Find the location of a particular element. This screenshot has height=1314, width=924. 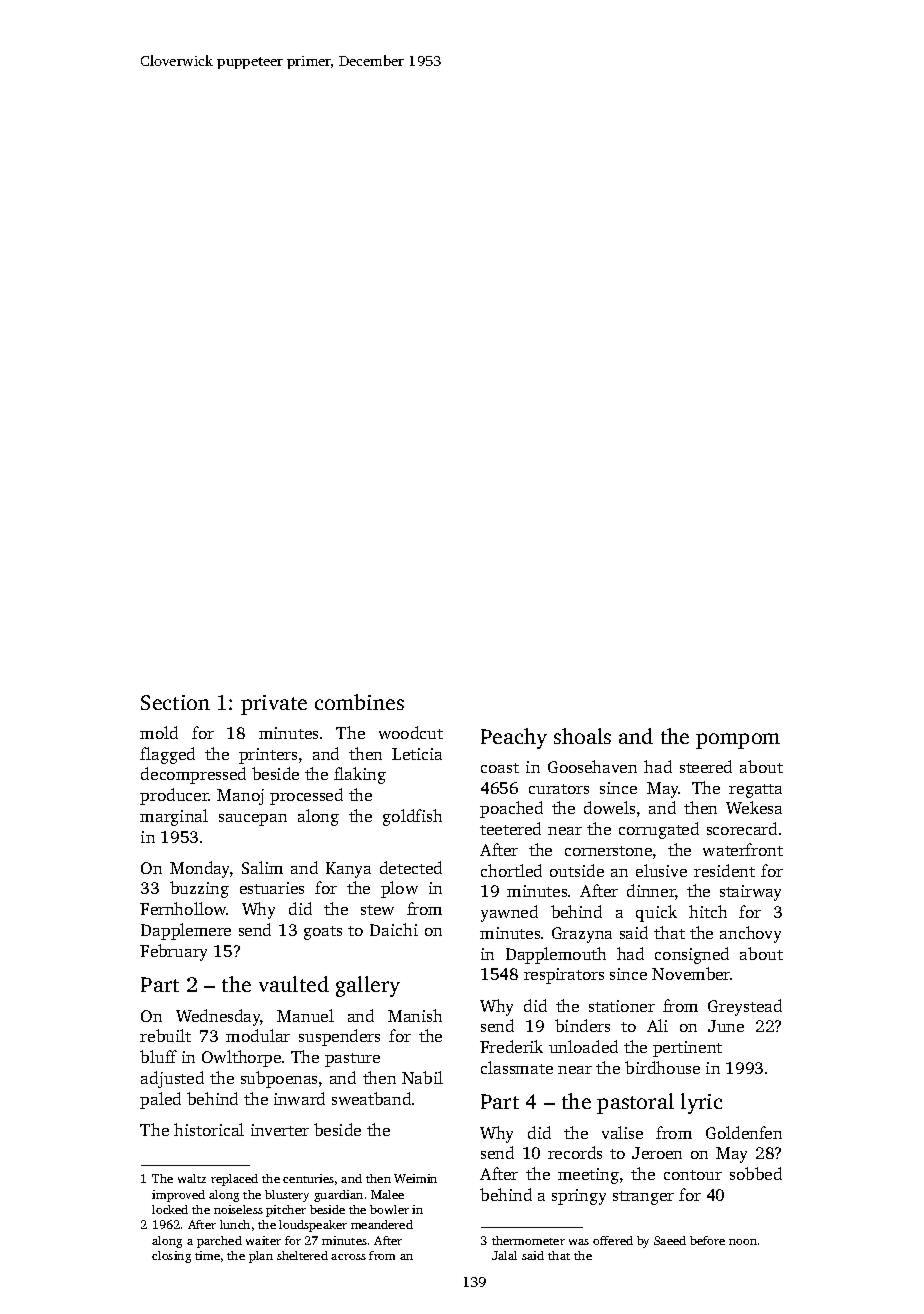

waterfront is located at coordinates (743, 849).
